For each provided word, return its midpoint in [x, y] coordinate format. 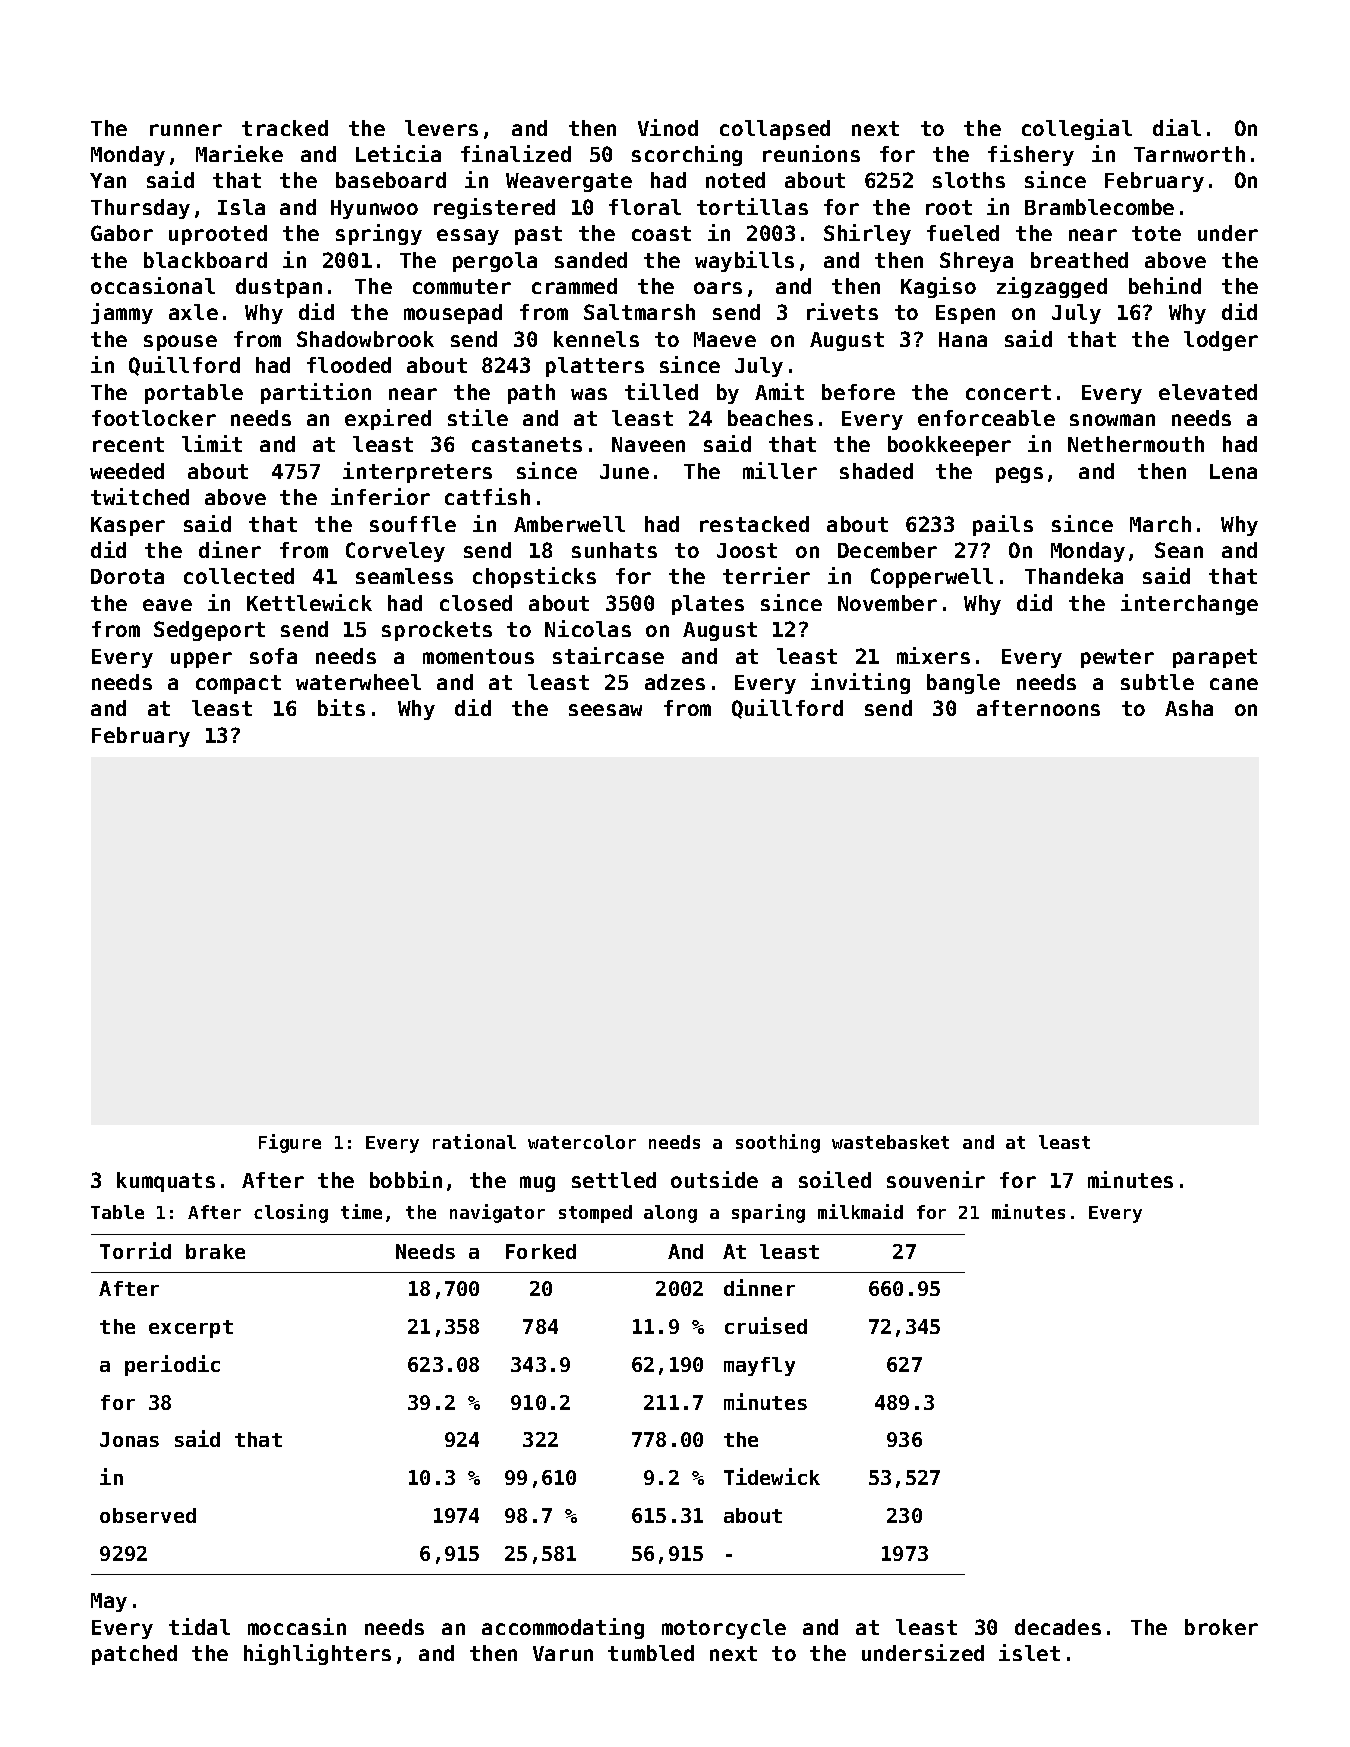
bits [341, 707]
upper [201, 660]
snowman [1112, 420]
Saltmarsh [639, 312]
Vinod [668, 127]
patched [134, 1655]
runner [186, 130]
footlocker [154, 418]
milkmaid [860, 1211]
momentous [478, 656]
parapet [1215, 658]
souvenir [936, 1179]
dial [1177, 127]
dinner [759, 1287]
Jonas [129, 1439]
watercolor [582, 1142]
